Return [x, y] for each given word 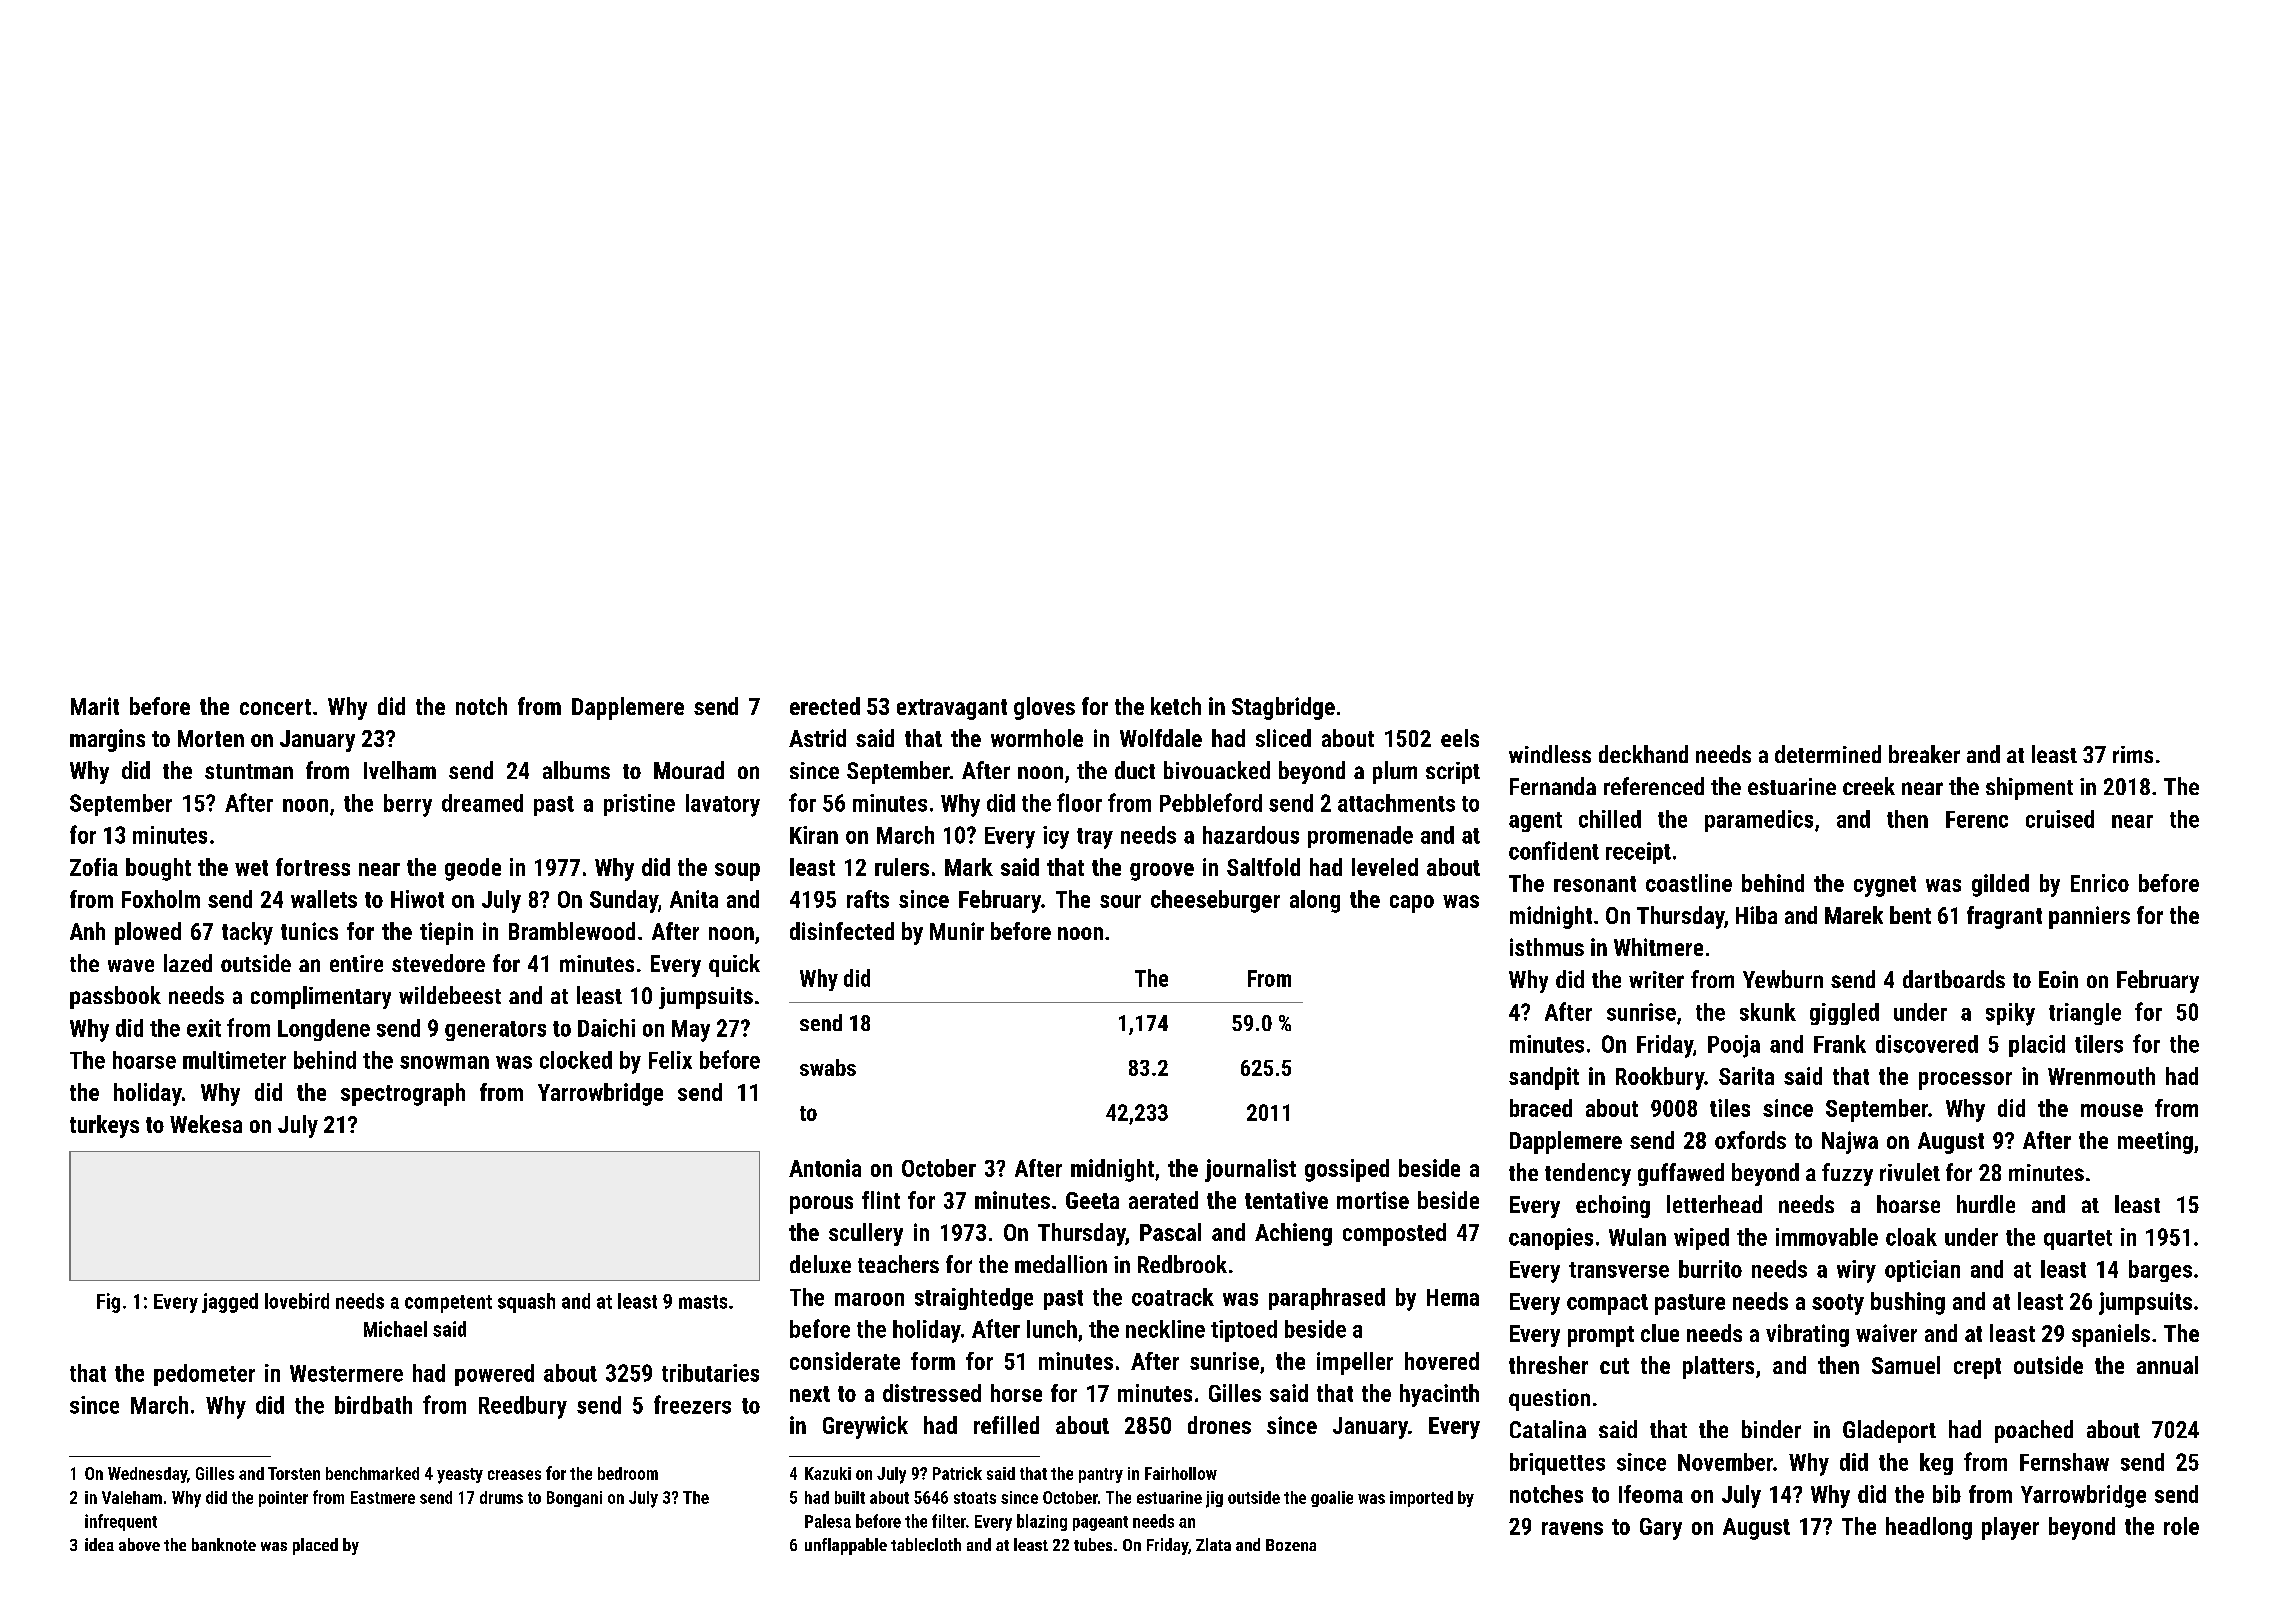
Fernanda [1553, 786]
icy [1056, 837]
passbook [115, 997]
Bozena [1291, 1545]
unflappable [846, 1546]
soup [737, 872]
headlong [1929, 1528]
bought [158, 869]
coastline [1689, 883]
